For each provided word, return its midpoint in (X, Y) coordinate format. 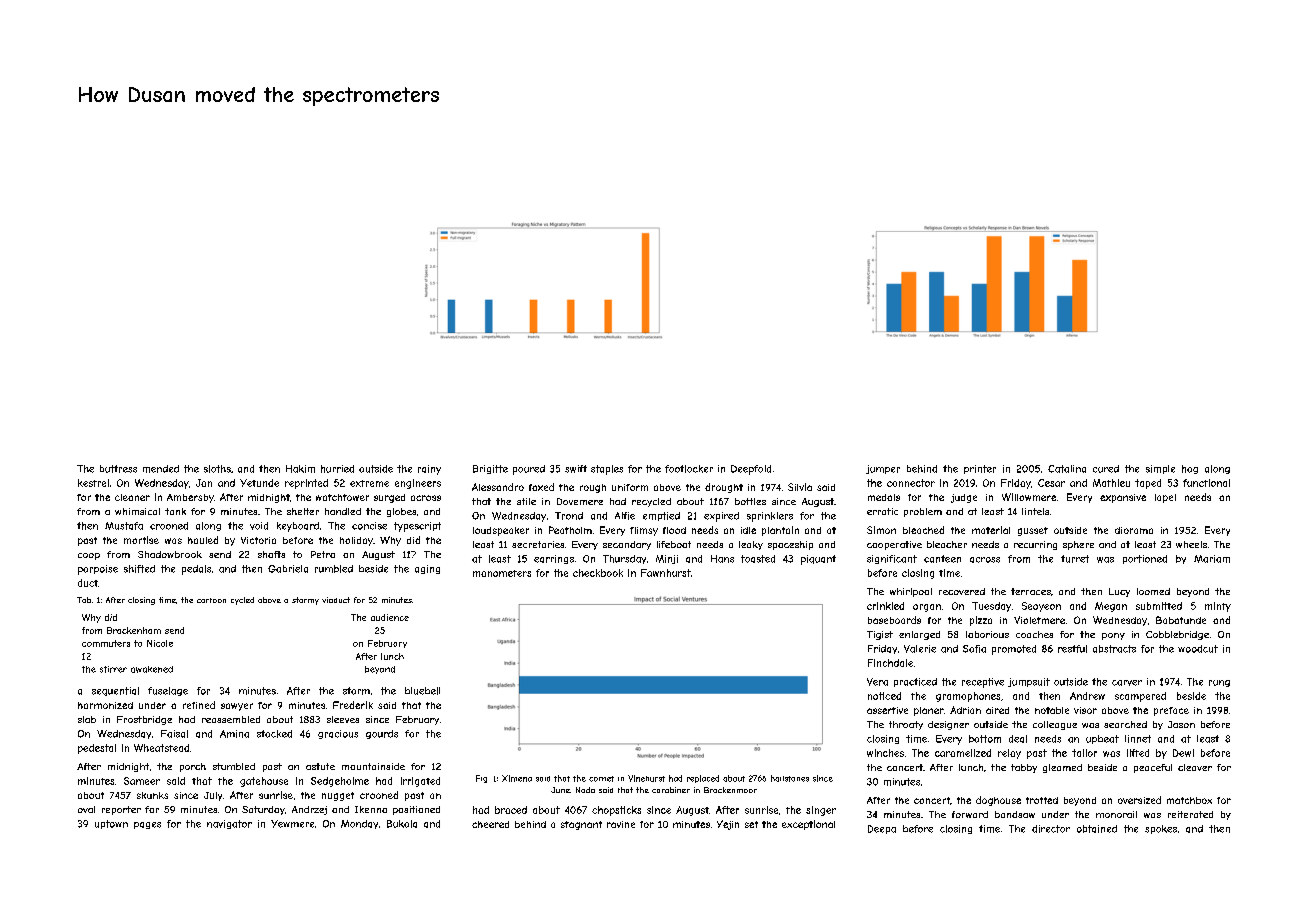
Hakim (300, 469)
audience (390, 617)
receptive (983, 683)
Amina (234, 734)
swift (576, 469)
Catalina (1067, 469)
